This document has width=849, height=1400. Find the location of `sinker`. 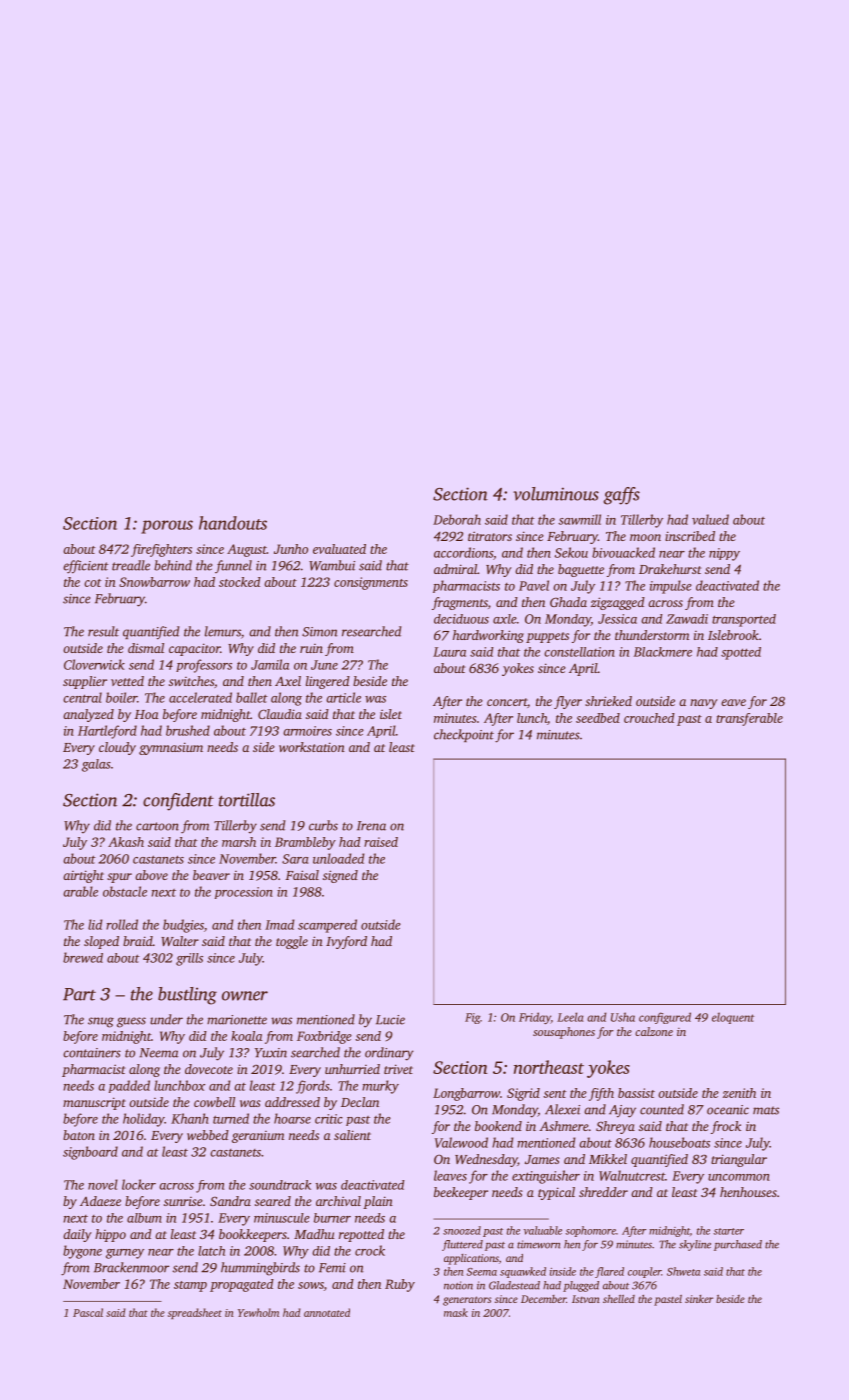

sinker is located at coordinates (699, 1299).
